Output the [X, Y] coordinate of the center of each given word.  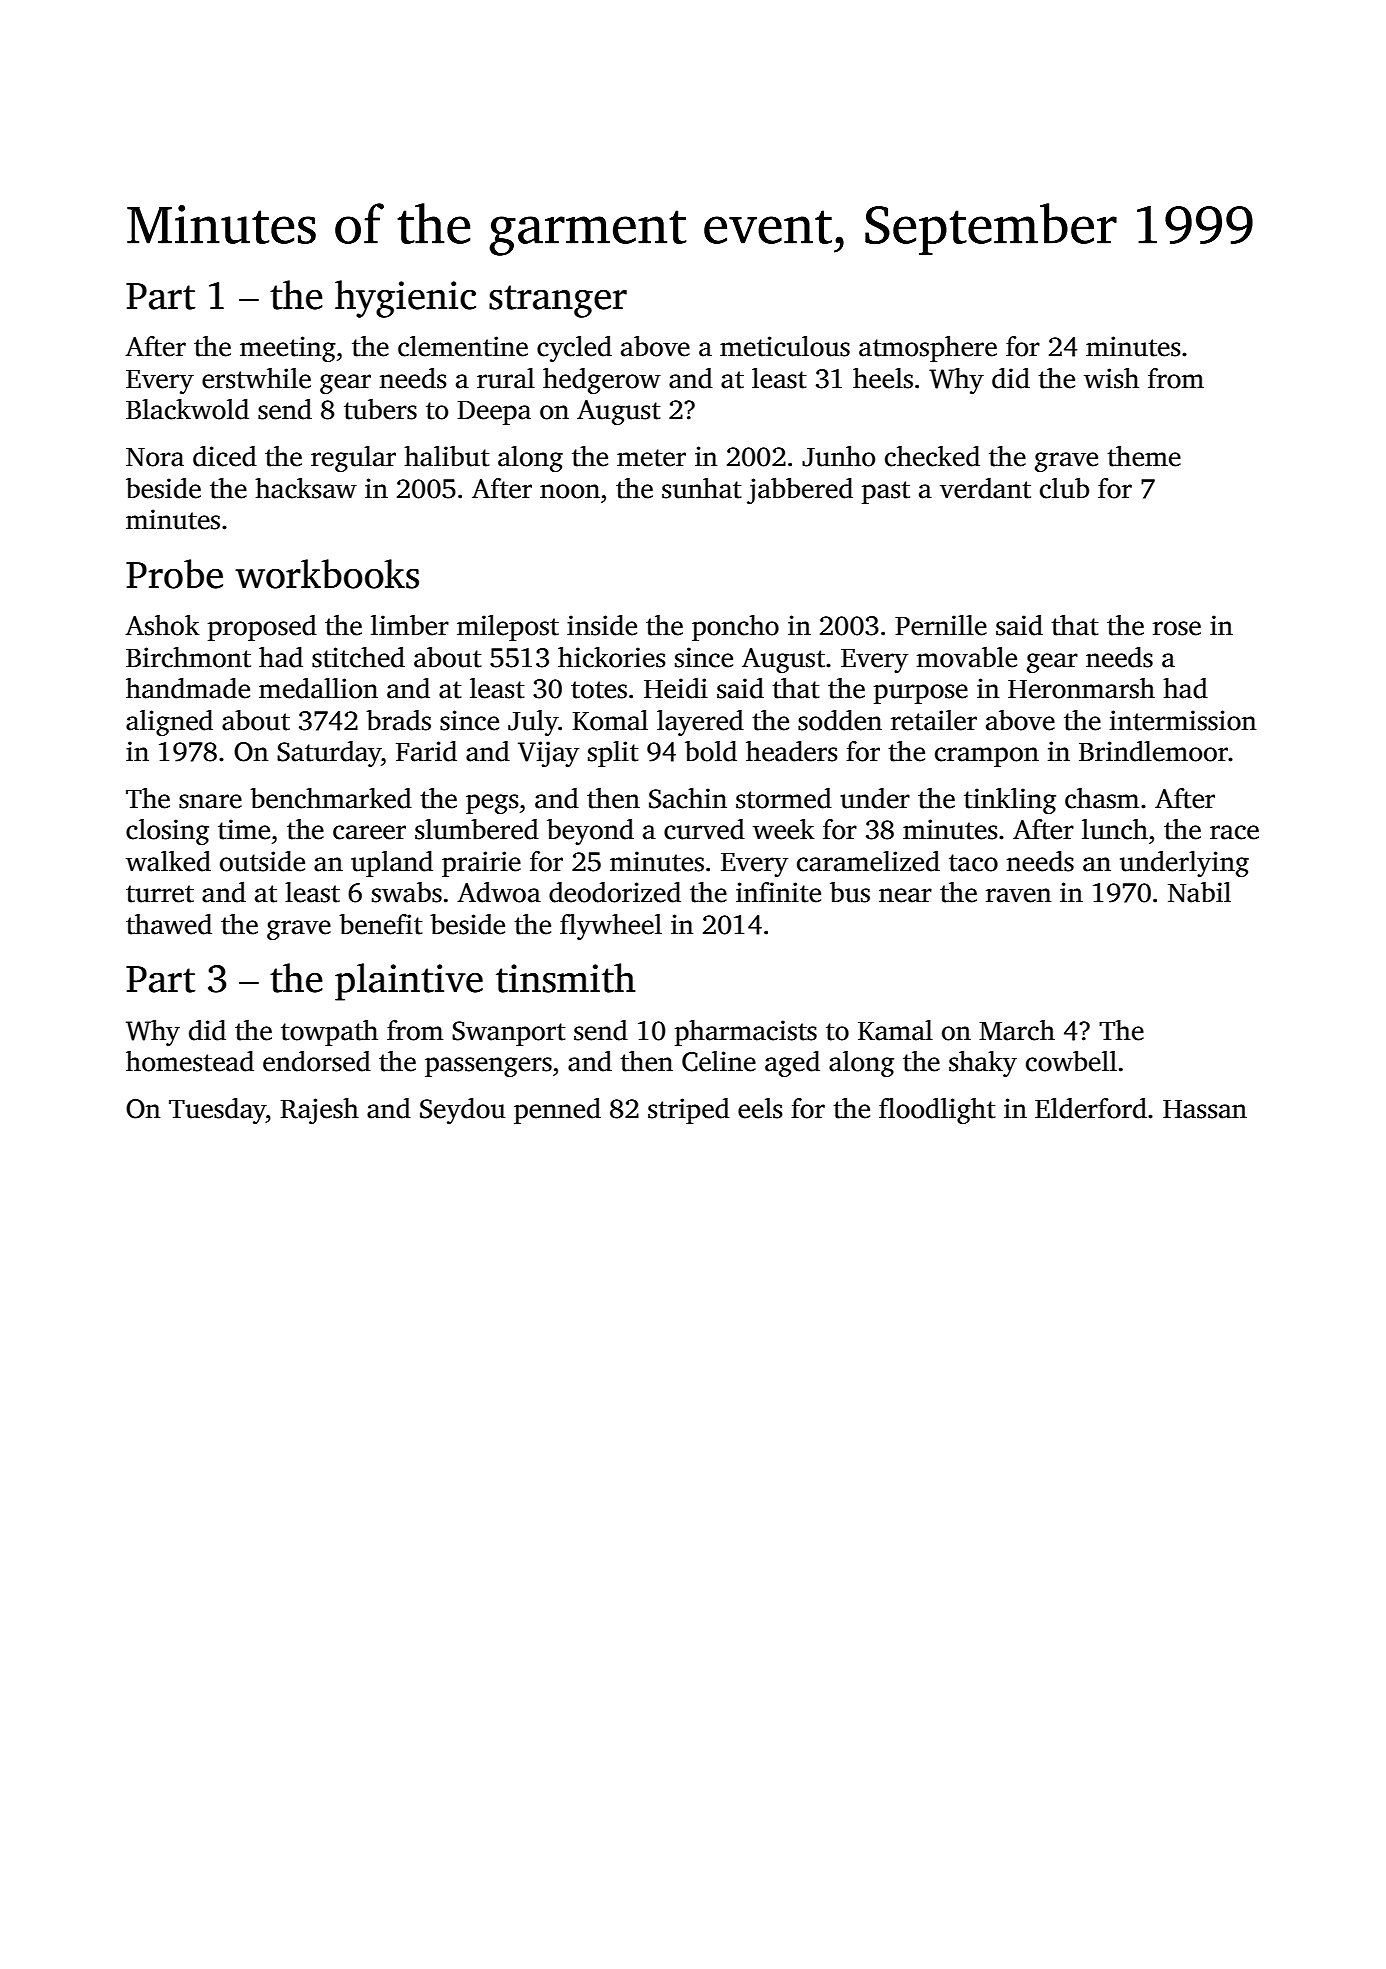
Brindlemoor [1153, 751]
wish [1111, 378]
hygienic [405, 299]
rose [1177, 628]
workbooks [327, 574]
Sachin [688, 798]
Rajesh [320, 1111]
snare [210, 801]
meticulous [785, 346]
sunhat [701, 488]
